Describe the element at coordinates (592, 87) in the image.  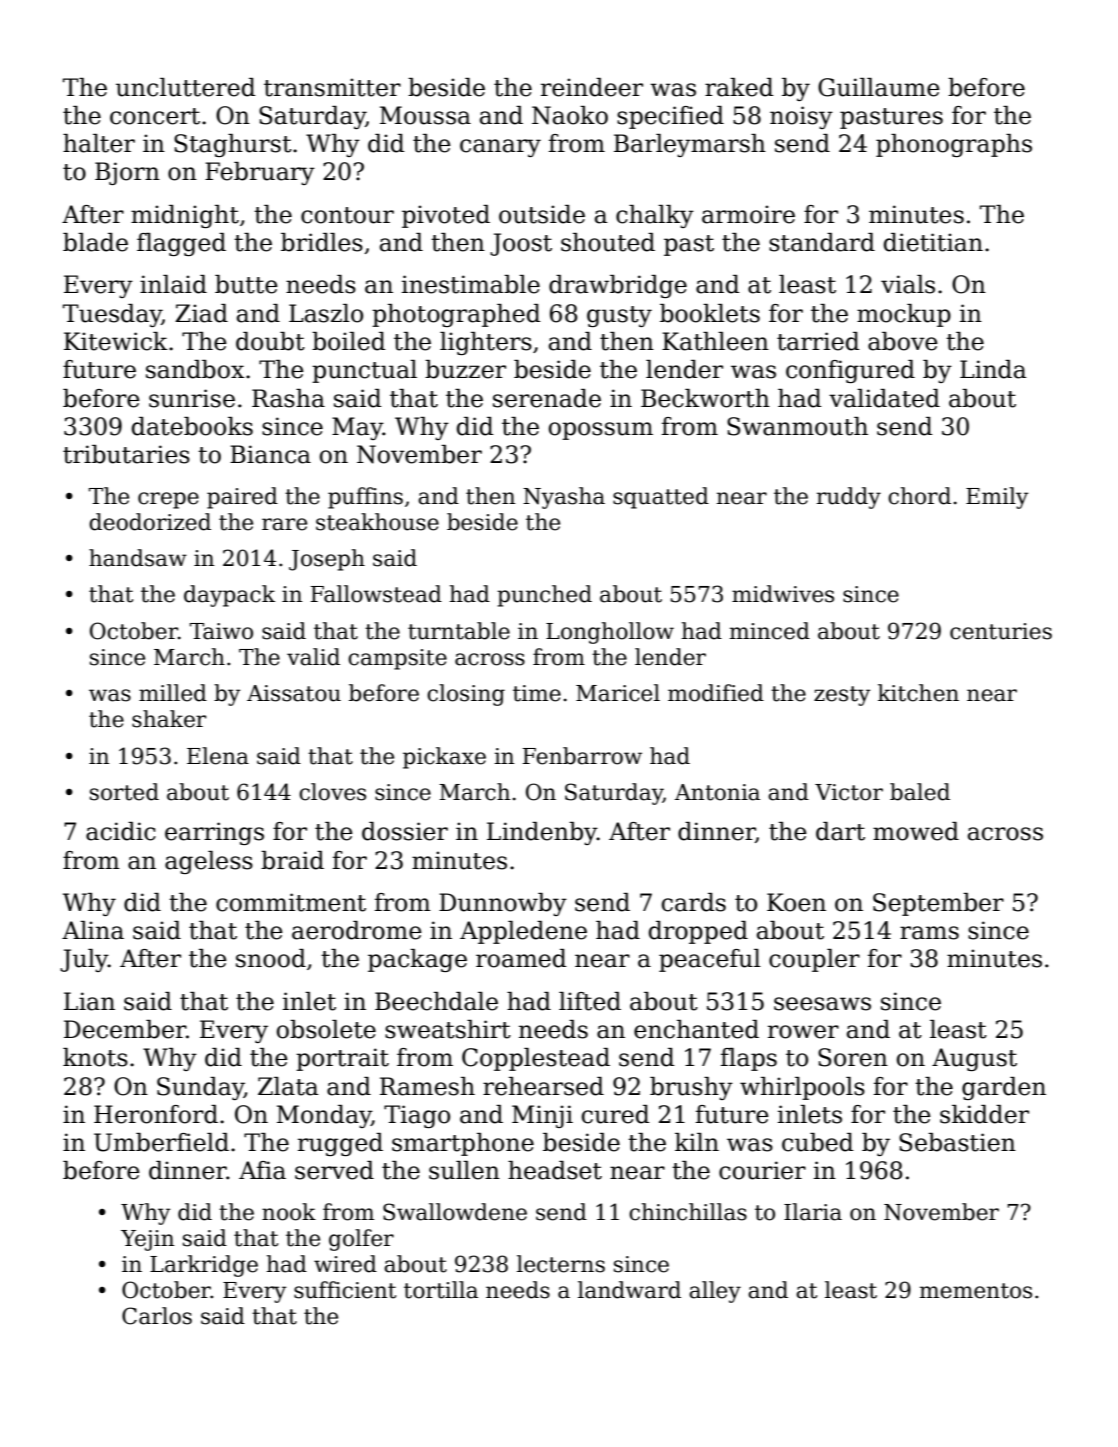
I see `reindeer` at that location.
